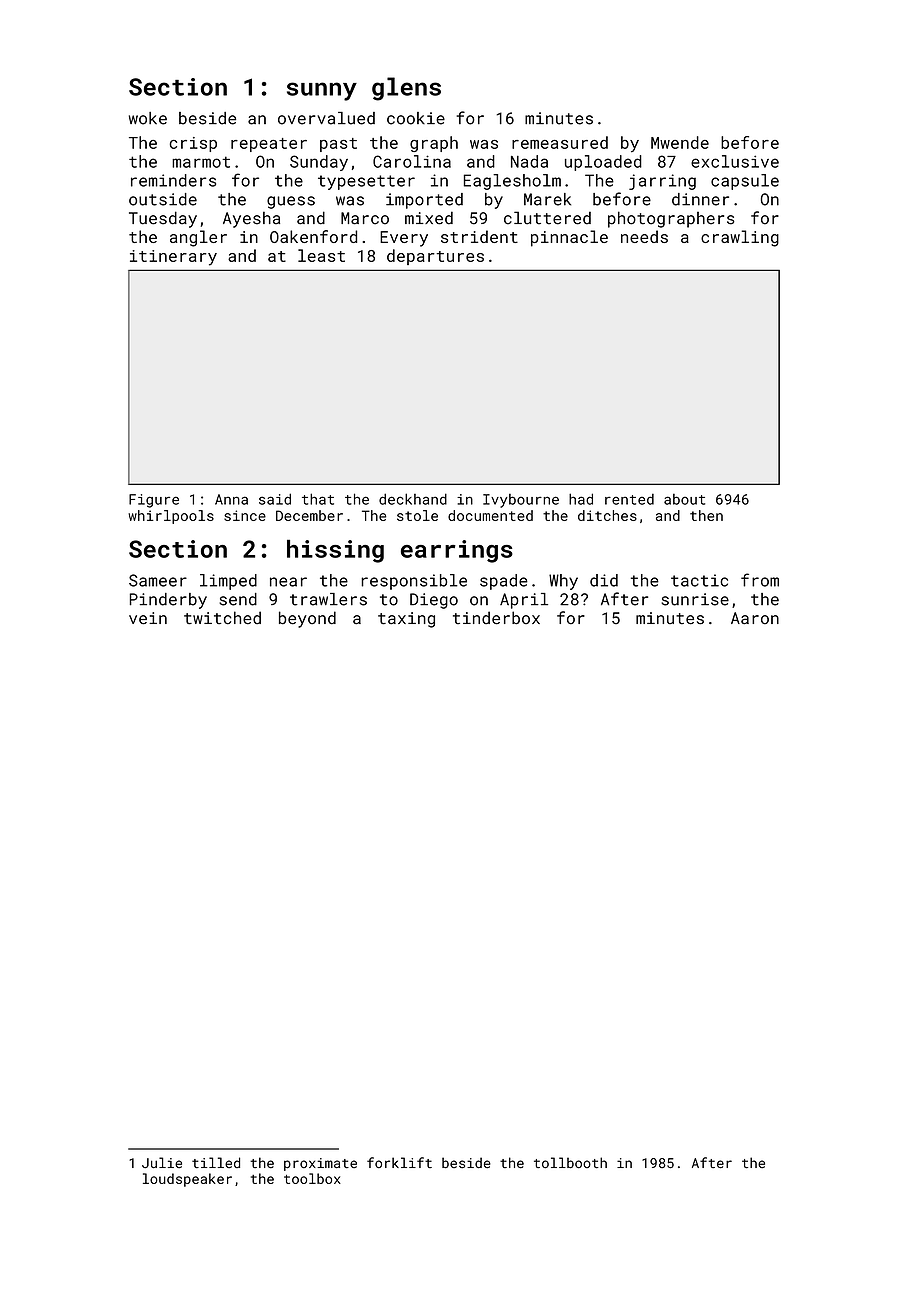  I want to click on Julie, so click(162, 1162).
